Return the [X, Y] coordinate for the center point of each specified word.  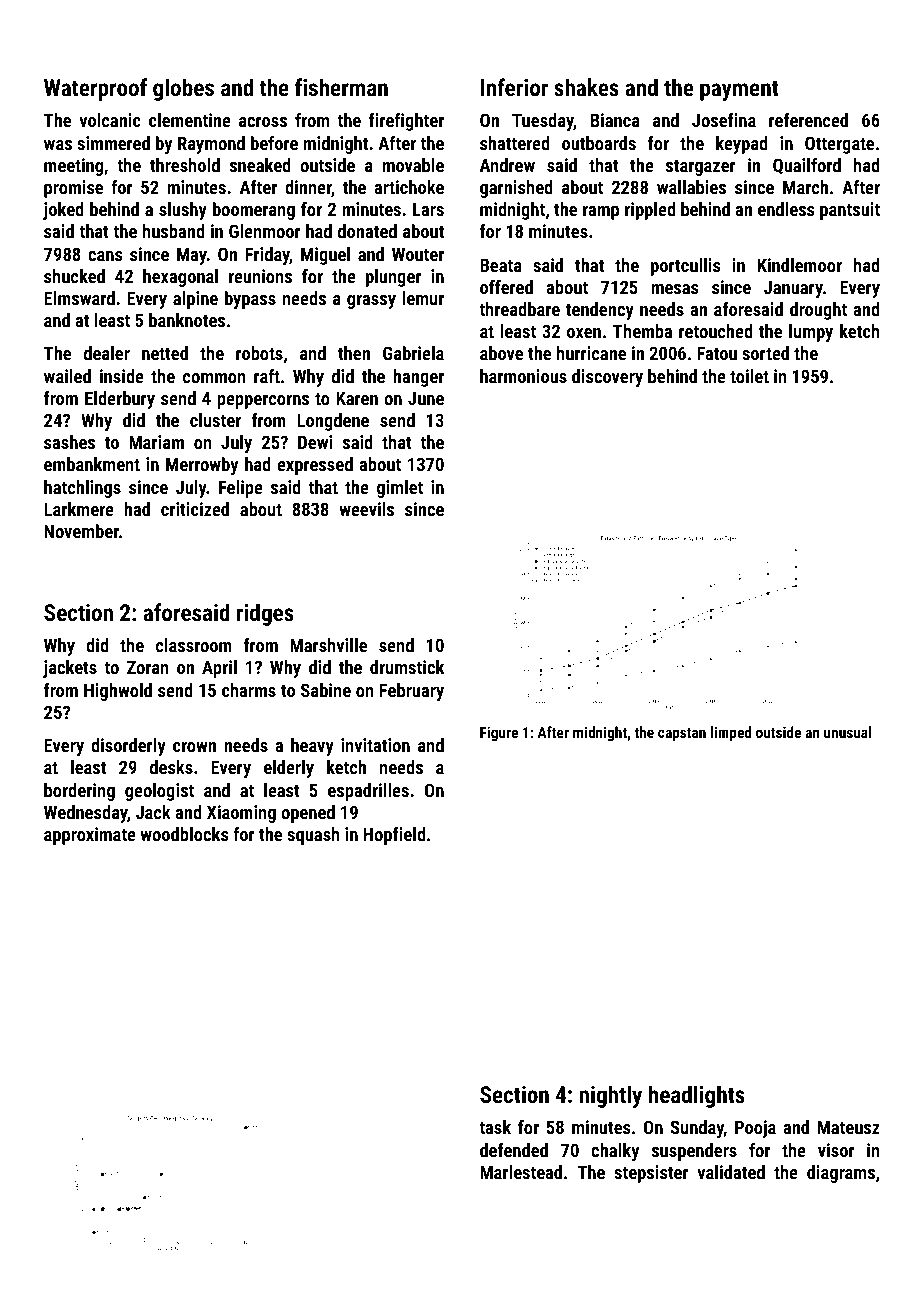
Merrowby [202, 466]
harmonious [523, 376]
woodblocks [184, 834]
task [495, 1127]
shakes [586, 87]
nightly [610, 1096]
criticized [195, 509]
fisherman [341, 87]
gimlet [400, 489]
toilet [749, 376]
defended [514, 1150]
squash [313, 836]
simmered [113, 143]
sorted [765, 353]
